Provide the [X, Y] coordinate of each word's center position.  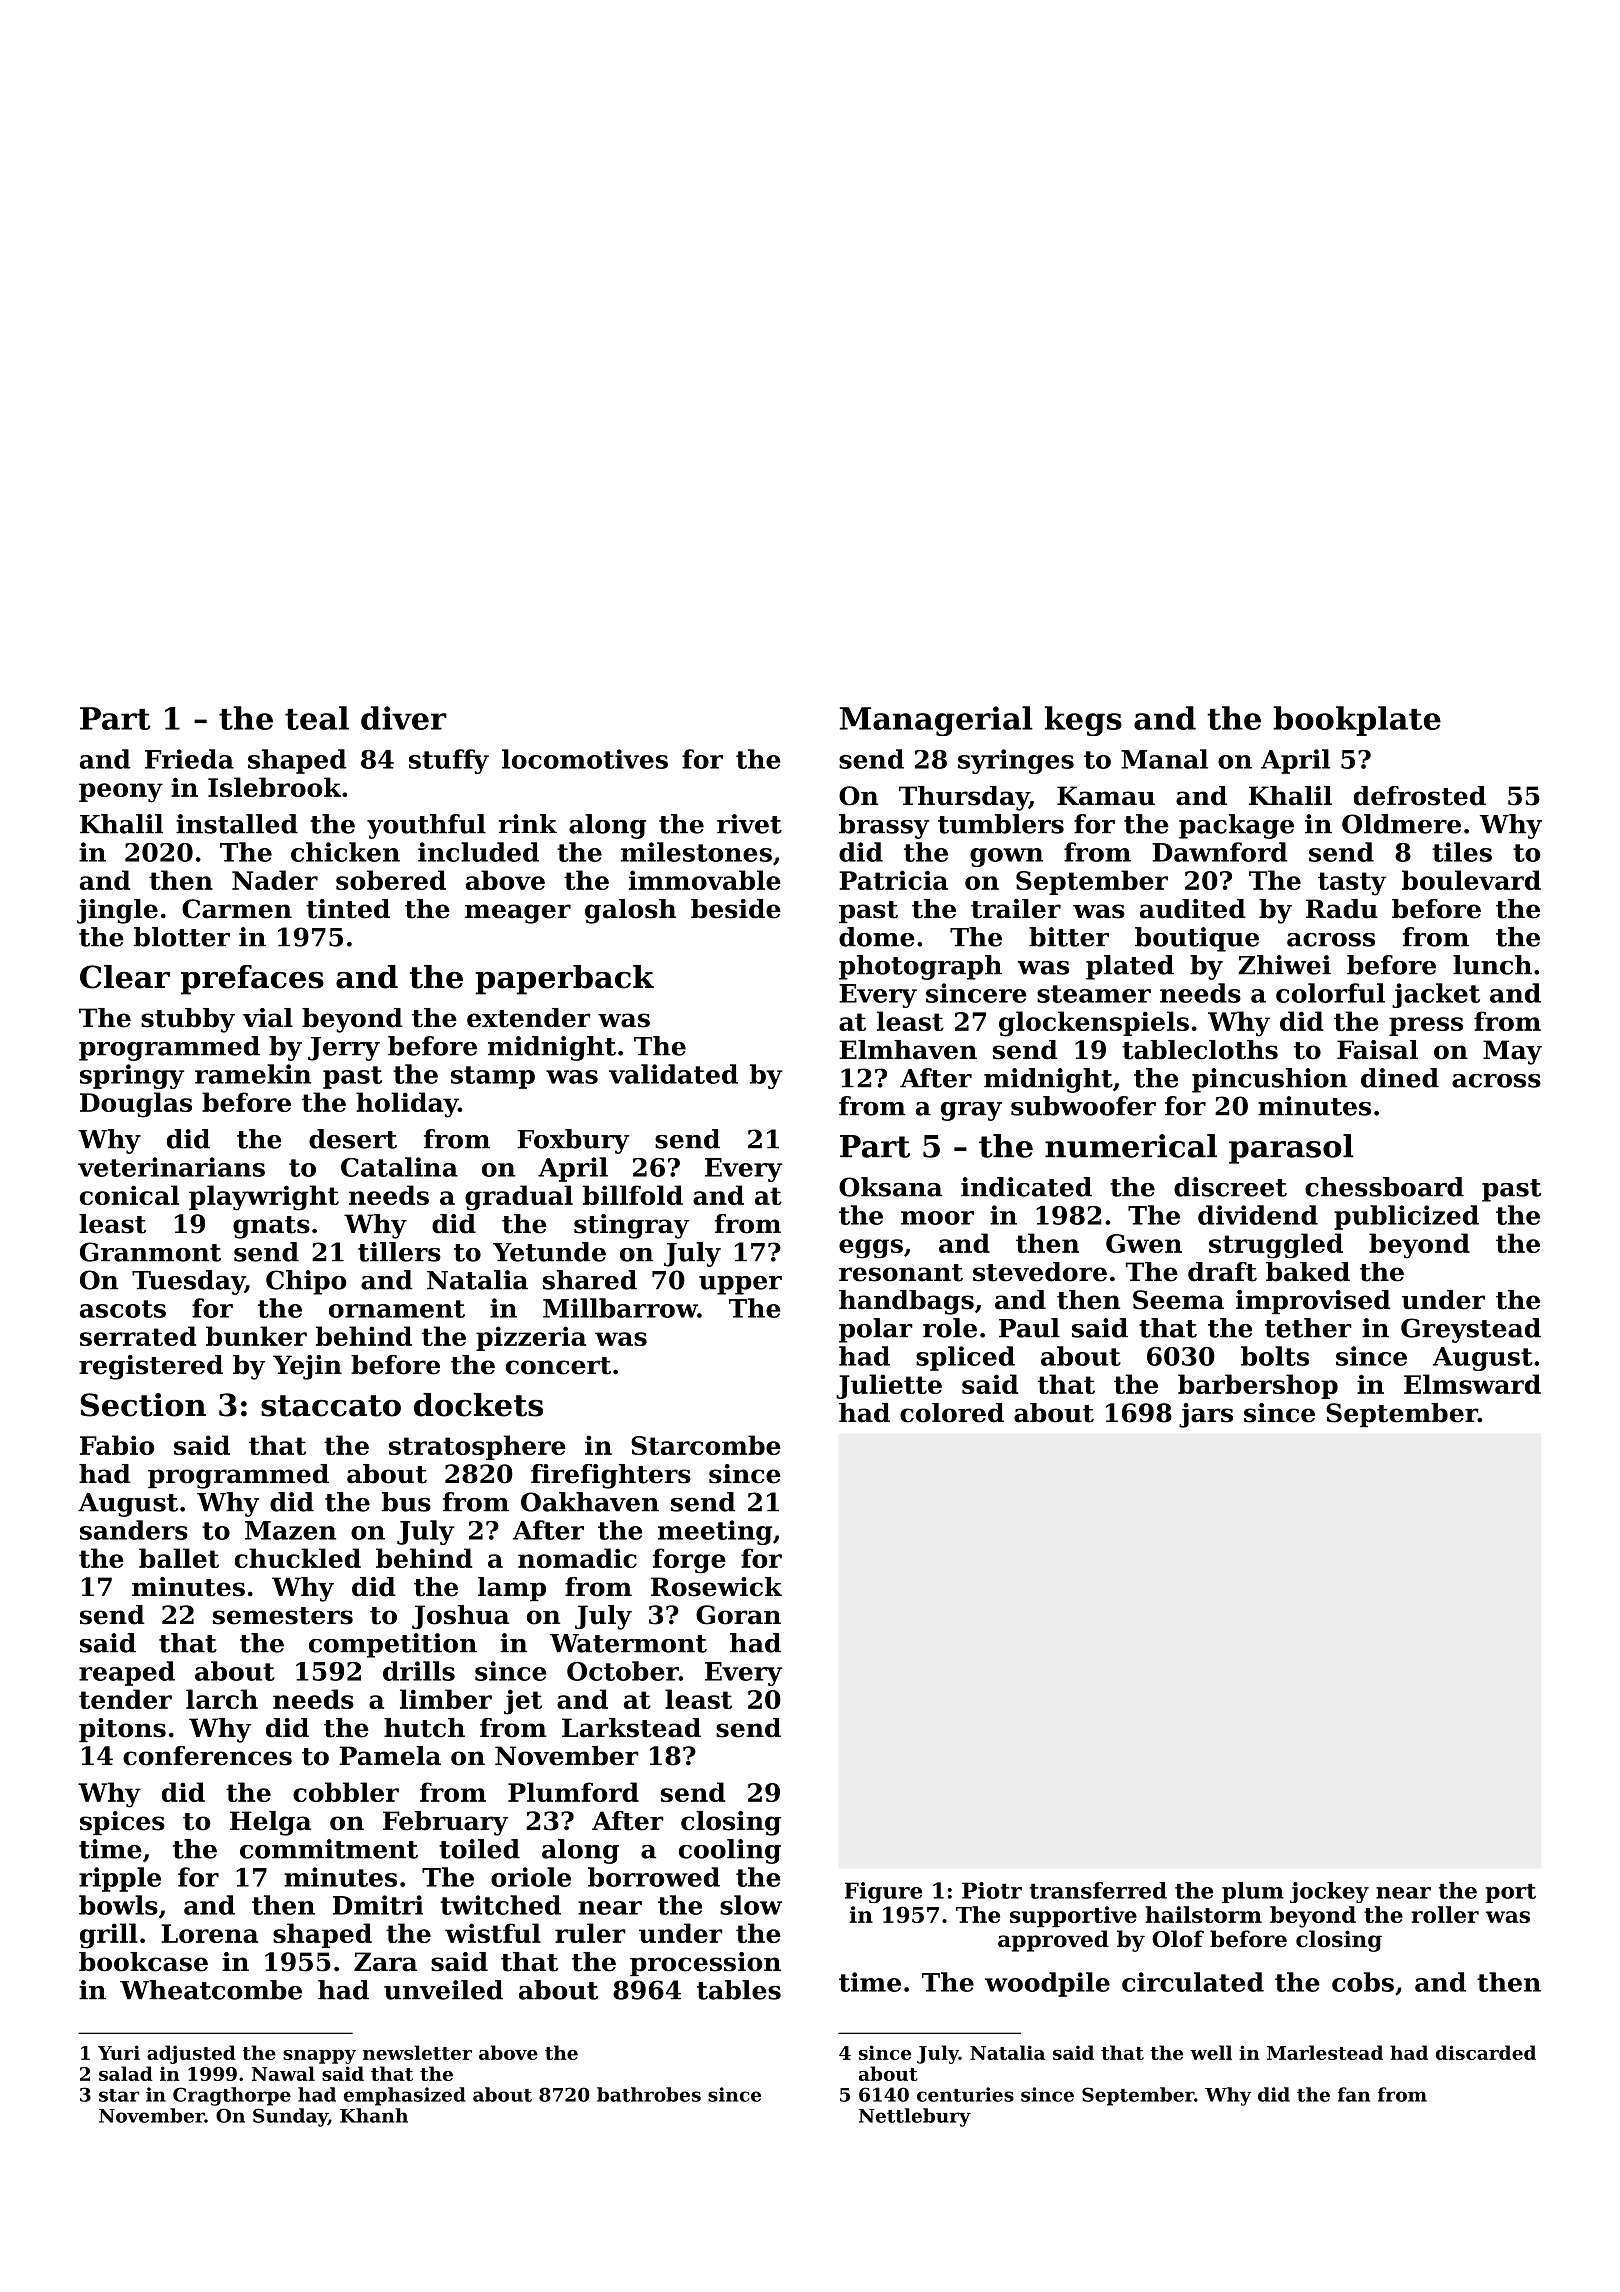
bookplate [1357, 721]
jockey [1329, 1892]
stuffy [449, 761]
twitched [500, 1905]
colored [952, 1413]
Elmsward [1472, 1384]
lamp [512, 1589]
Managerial [936, 721]
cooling [730, 1851]
